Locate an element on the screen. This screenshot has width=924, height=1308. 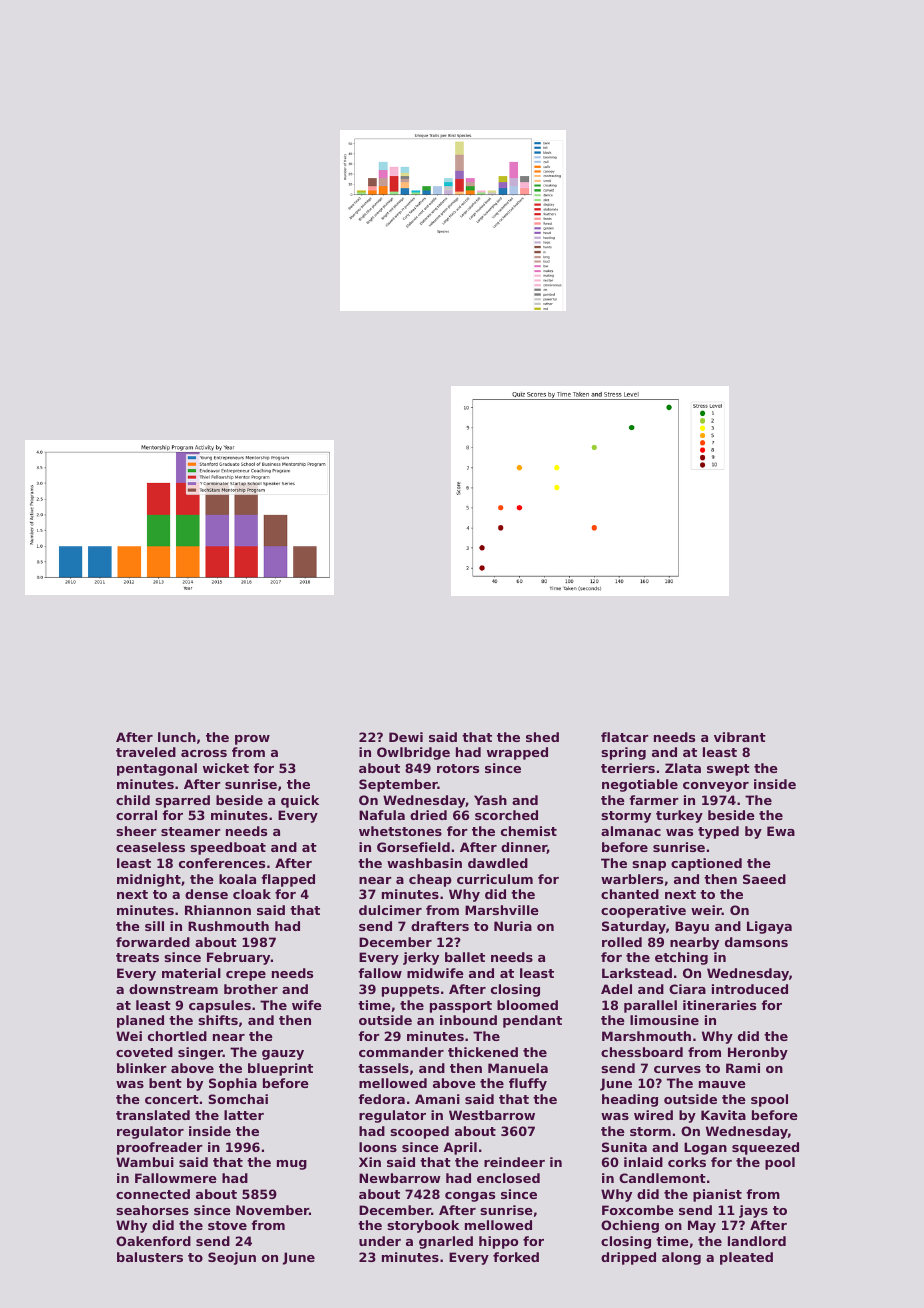
introduced is located at coordinates (750, 989).
